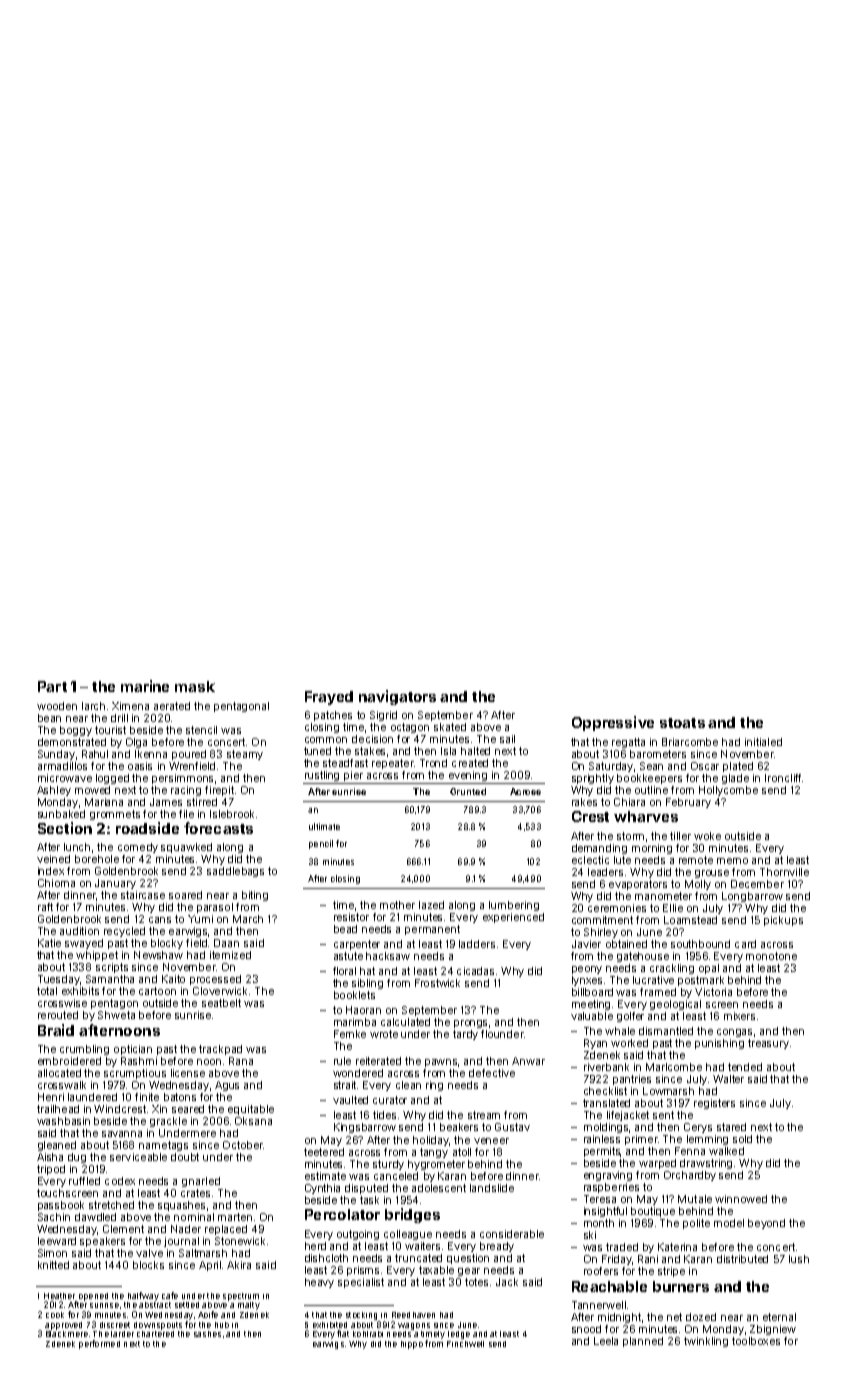 The height and width of the page is (1400, 849). What do you see at coordinates (739, 1016) in the page?
I see `mixers` at bounding box center [739, 1016].
